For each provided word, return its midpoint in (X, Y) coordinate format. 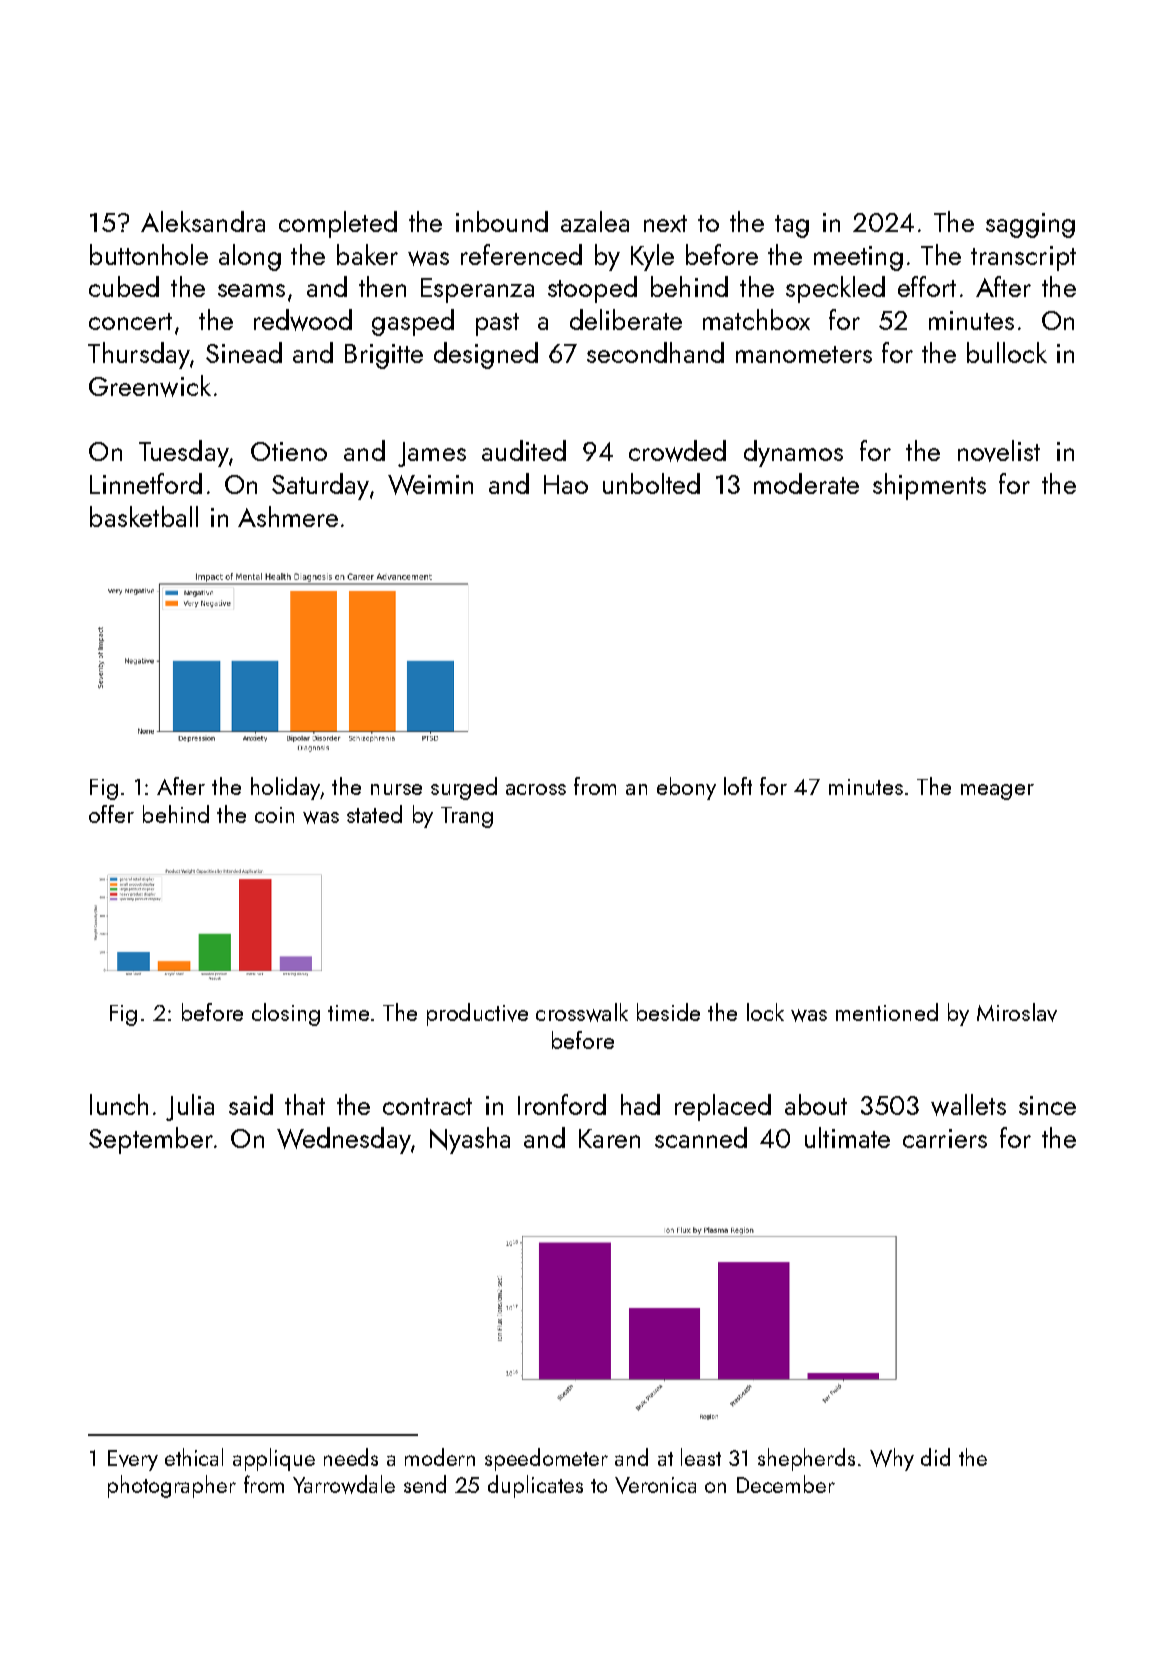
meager (997, 792)
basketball (144, 516)
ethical (194, 1457)
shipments (929, 486)
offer (111, 814)
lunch (119, 1104)
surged (464, 788)
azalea (595, 221)
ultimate (847, 1137)
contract (427, 1106)
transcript (1023, 258)
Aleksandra (203, 221)
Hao (566, 484)
